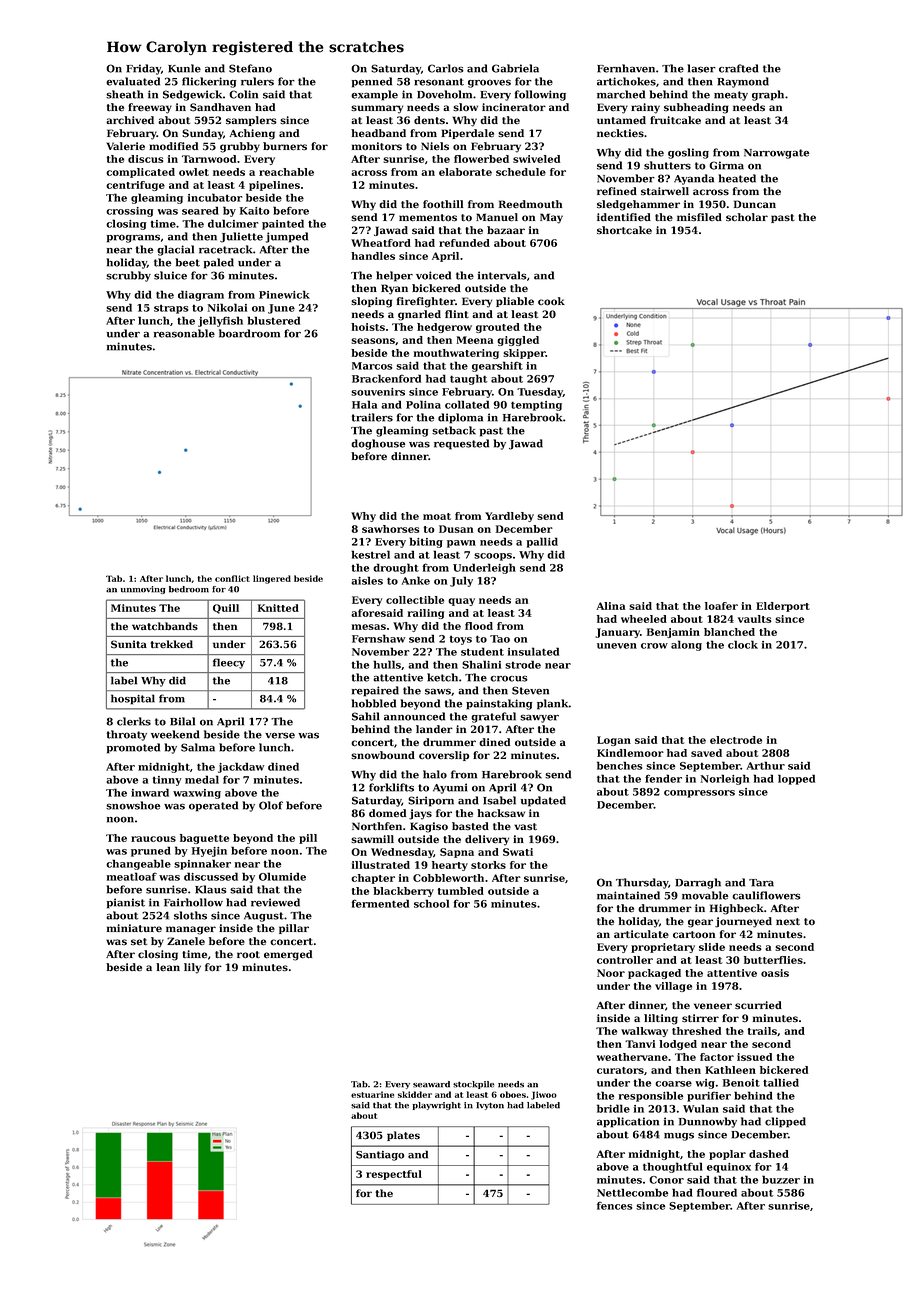 The width and height of the screenshot is (924, 1308). Describe the element at coordinates (644, 1032) in the screenshot. I see `walkway` at that location.
